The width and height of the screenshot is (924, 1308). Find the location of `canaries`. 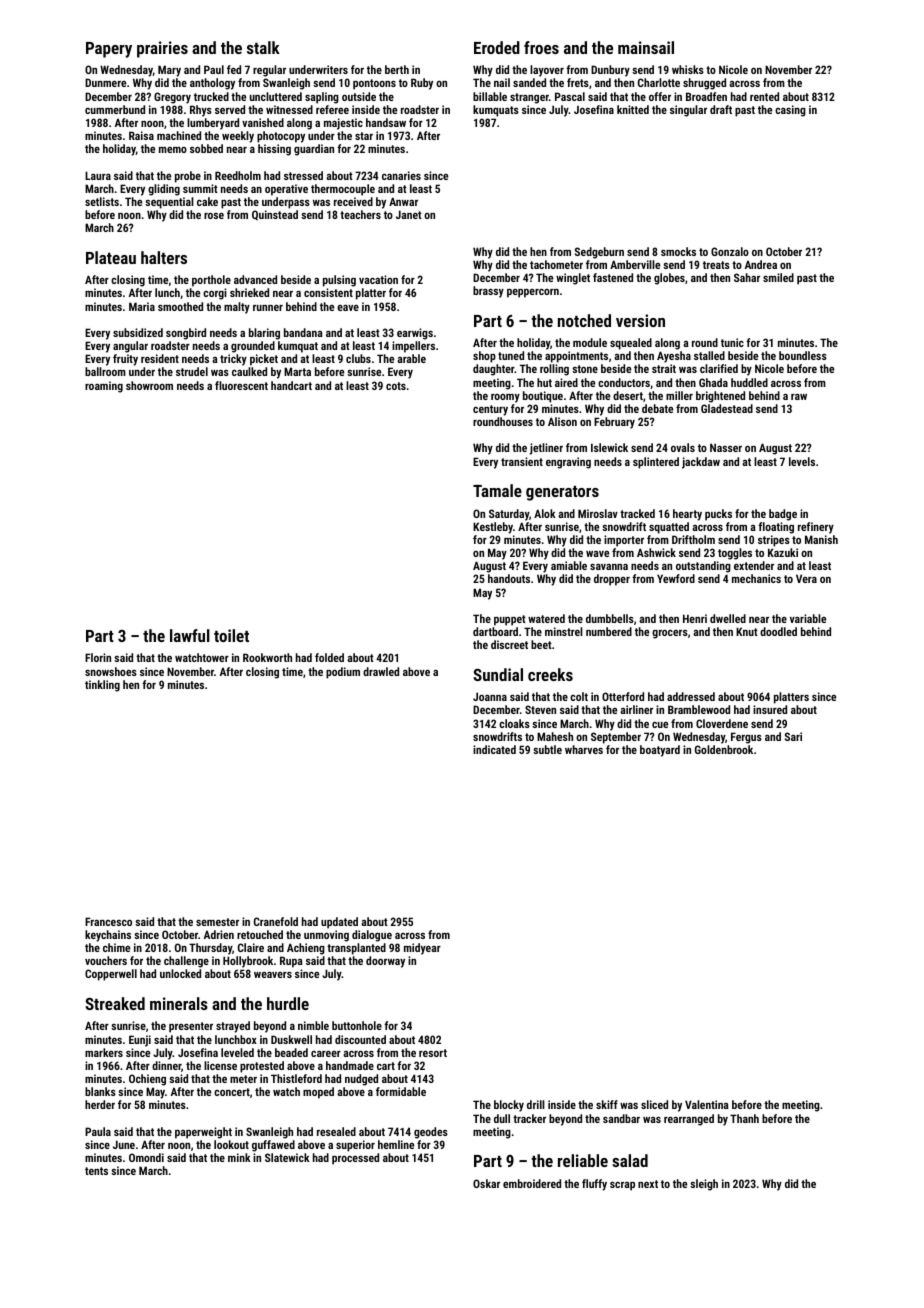

canaries is located at coordinates (401, 175).
